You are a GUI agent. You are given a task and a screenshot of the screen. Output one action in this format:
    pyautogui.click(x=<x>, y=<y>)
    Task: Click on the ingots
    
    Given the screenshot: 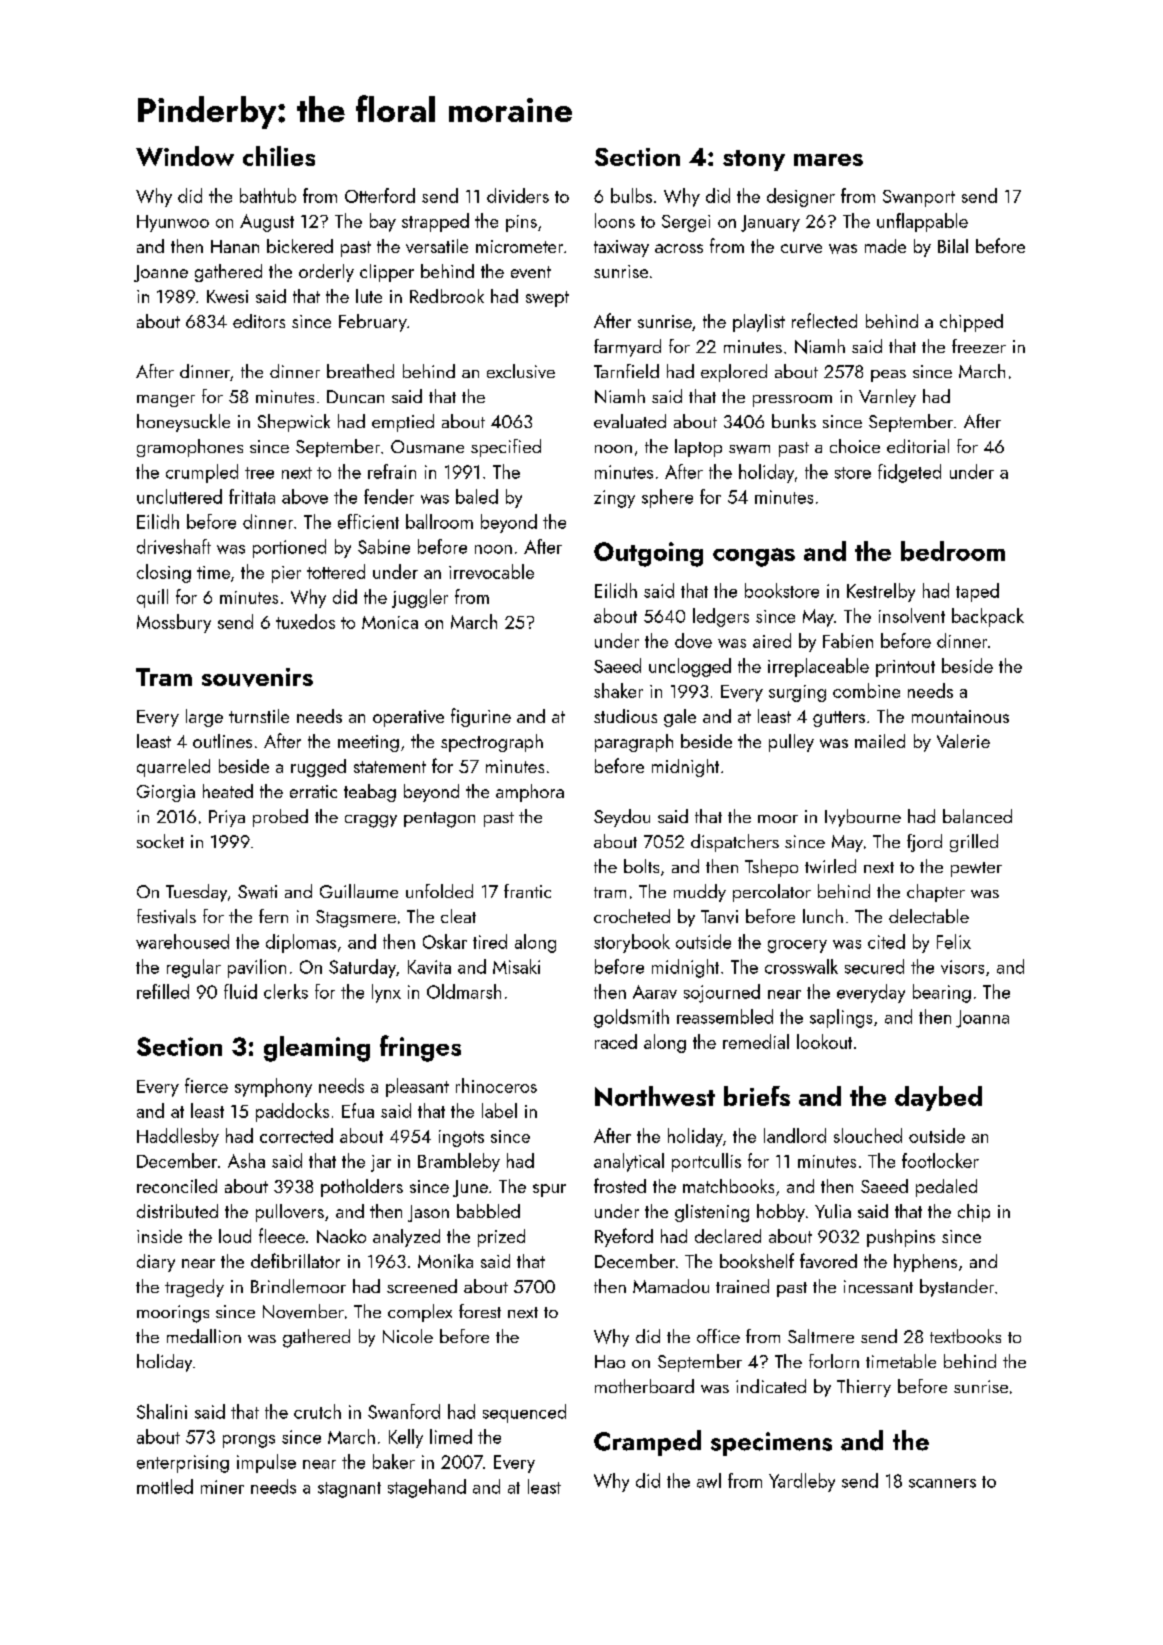 What is the action you would take?
    pyautogui.click(x=461, y=1138)
